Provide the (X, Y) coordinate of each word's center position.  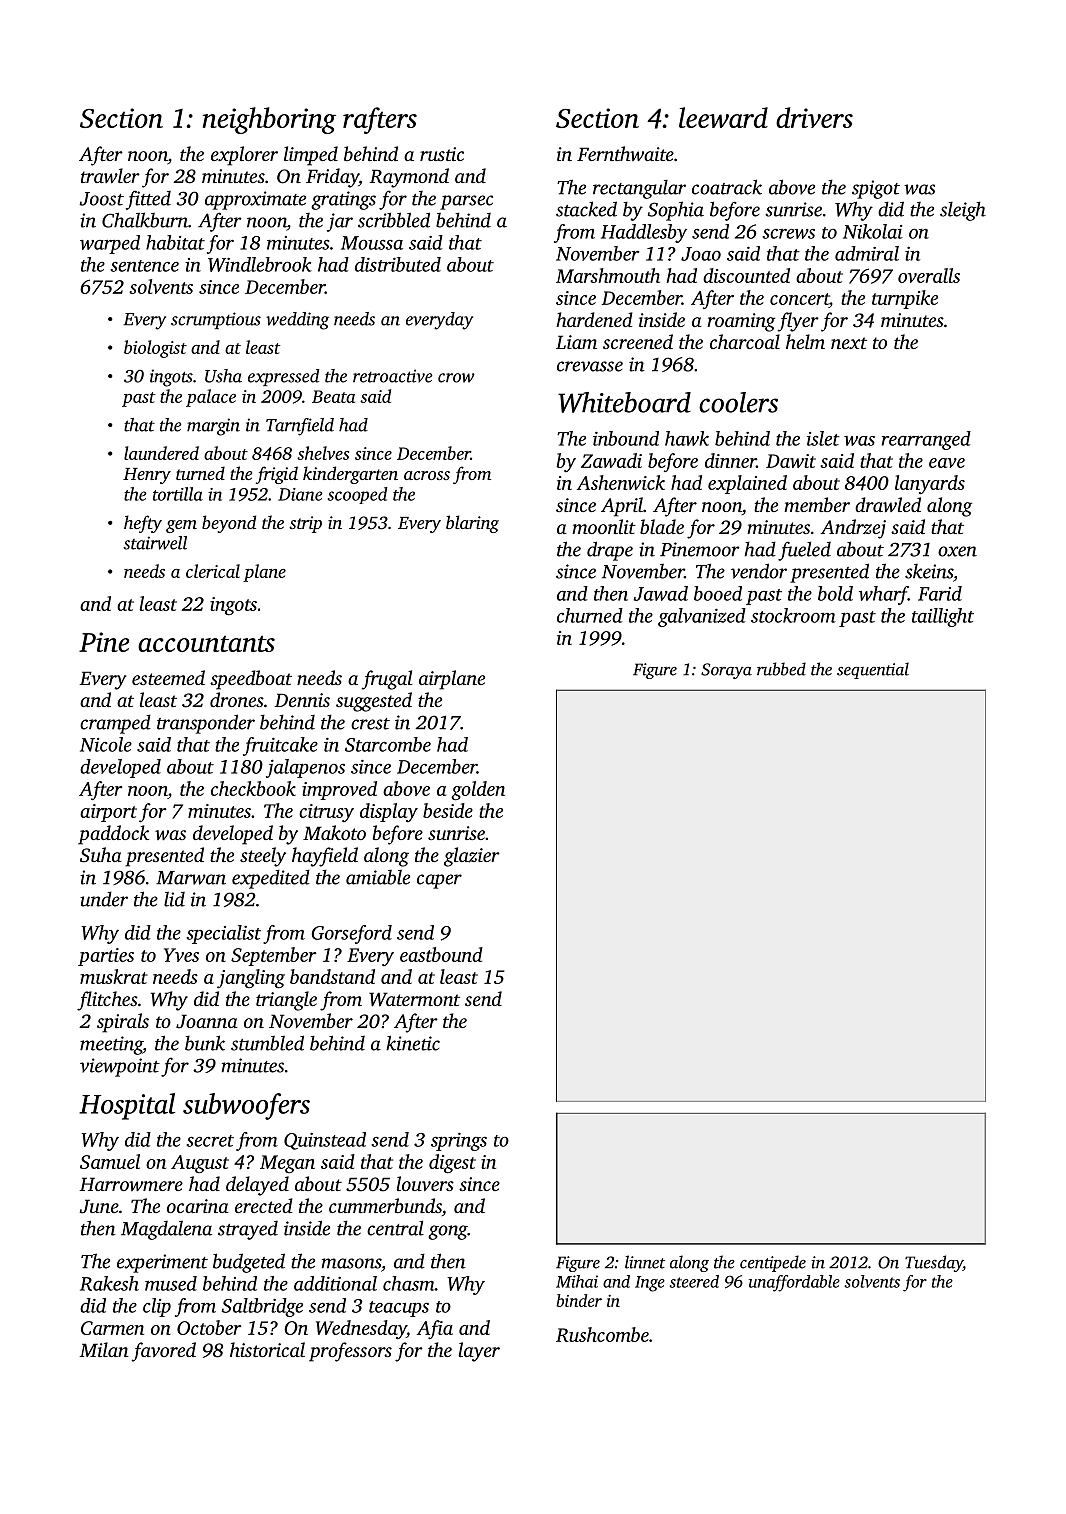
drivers (814, 117)
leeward (723, 117)
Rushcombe (602, 1334)
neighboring (269, 120)
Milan (104, 1349)
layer (479, 1352)
